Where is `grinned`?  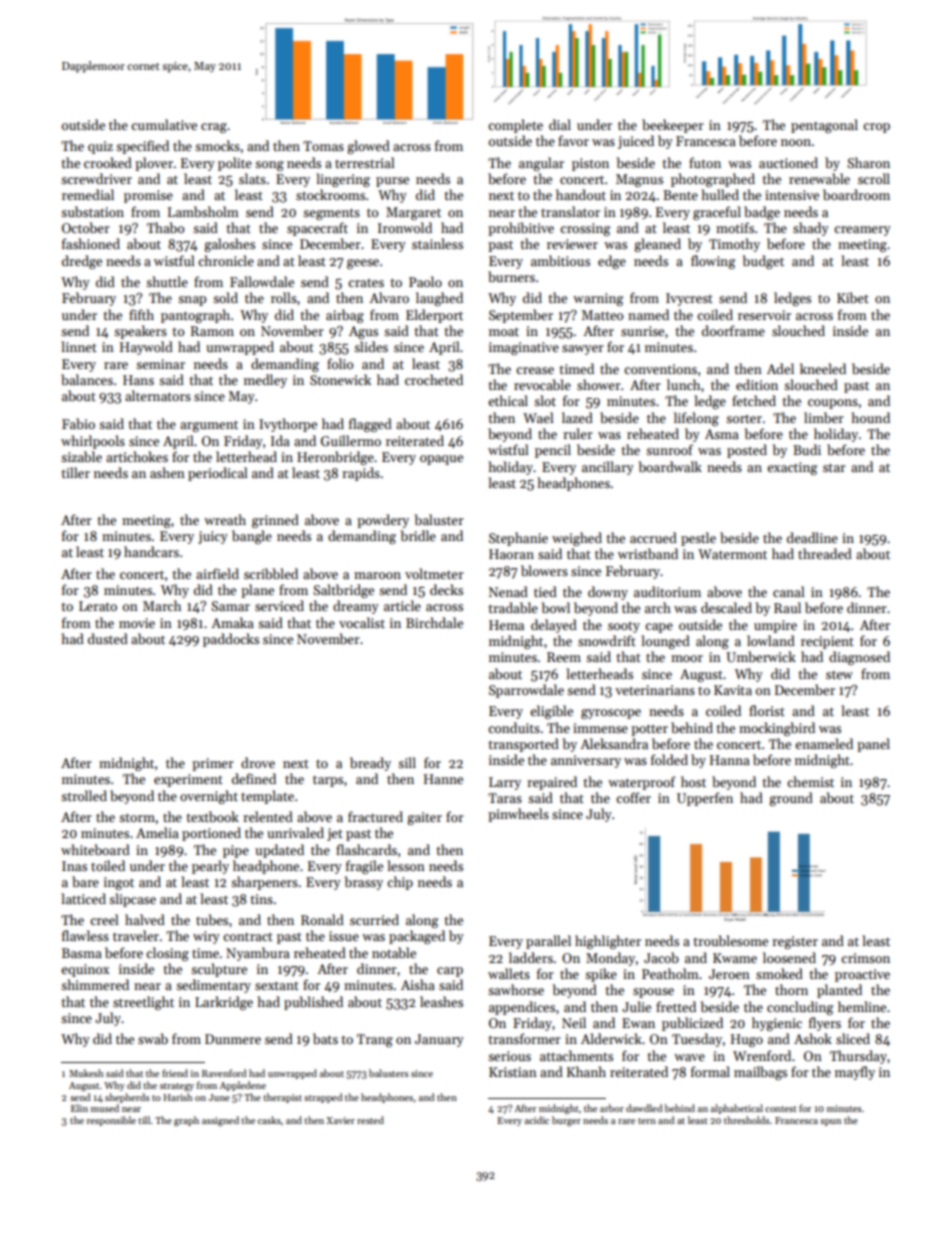 grinned is located at coordinates (275, 521).
